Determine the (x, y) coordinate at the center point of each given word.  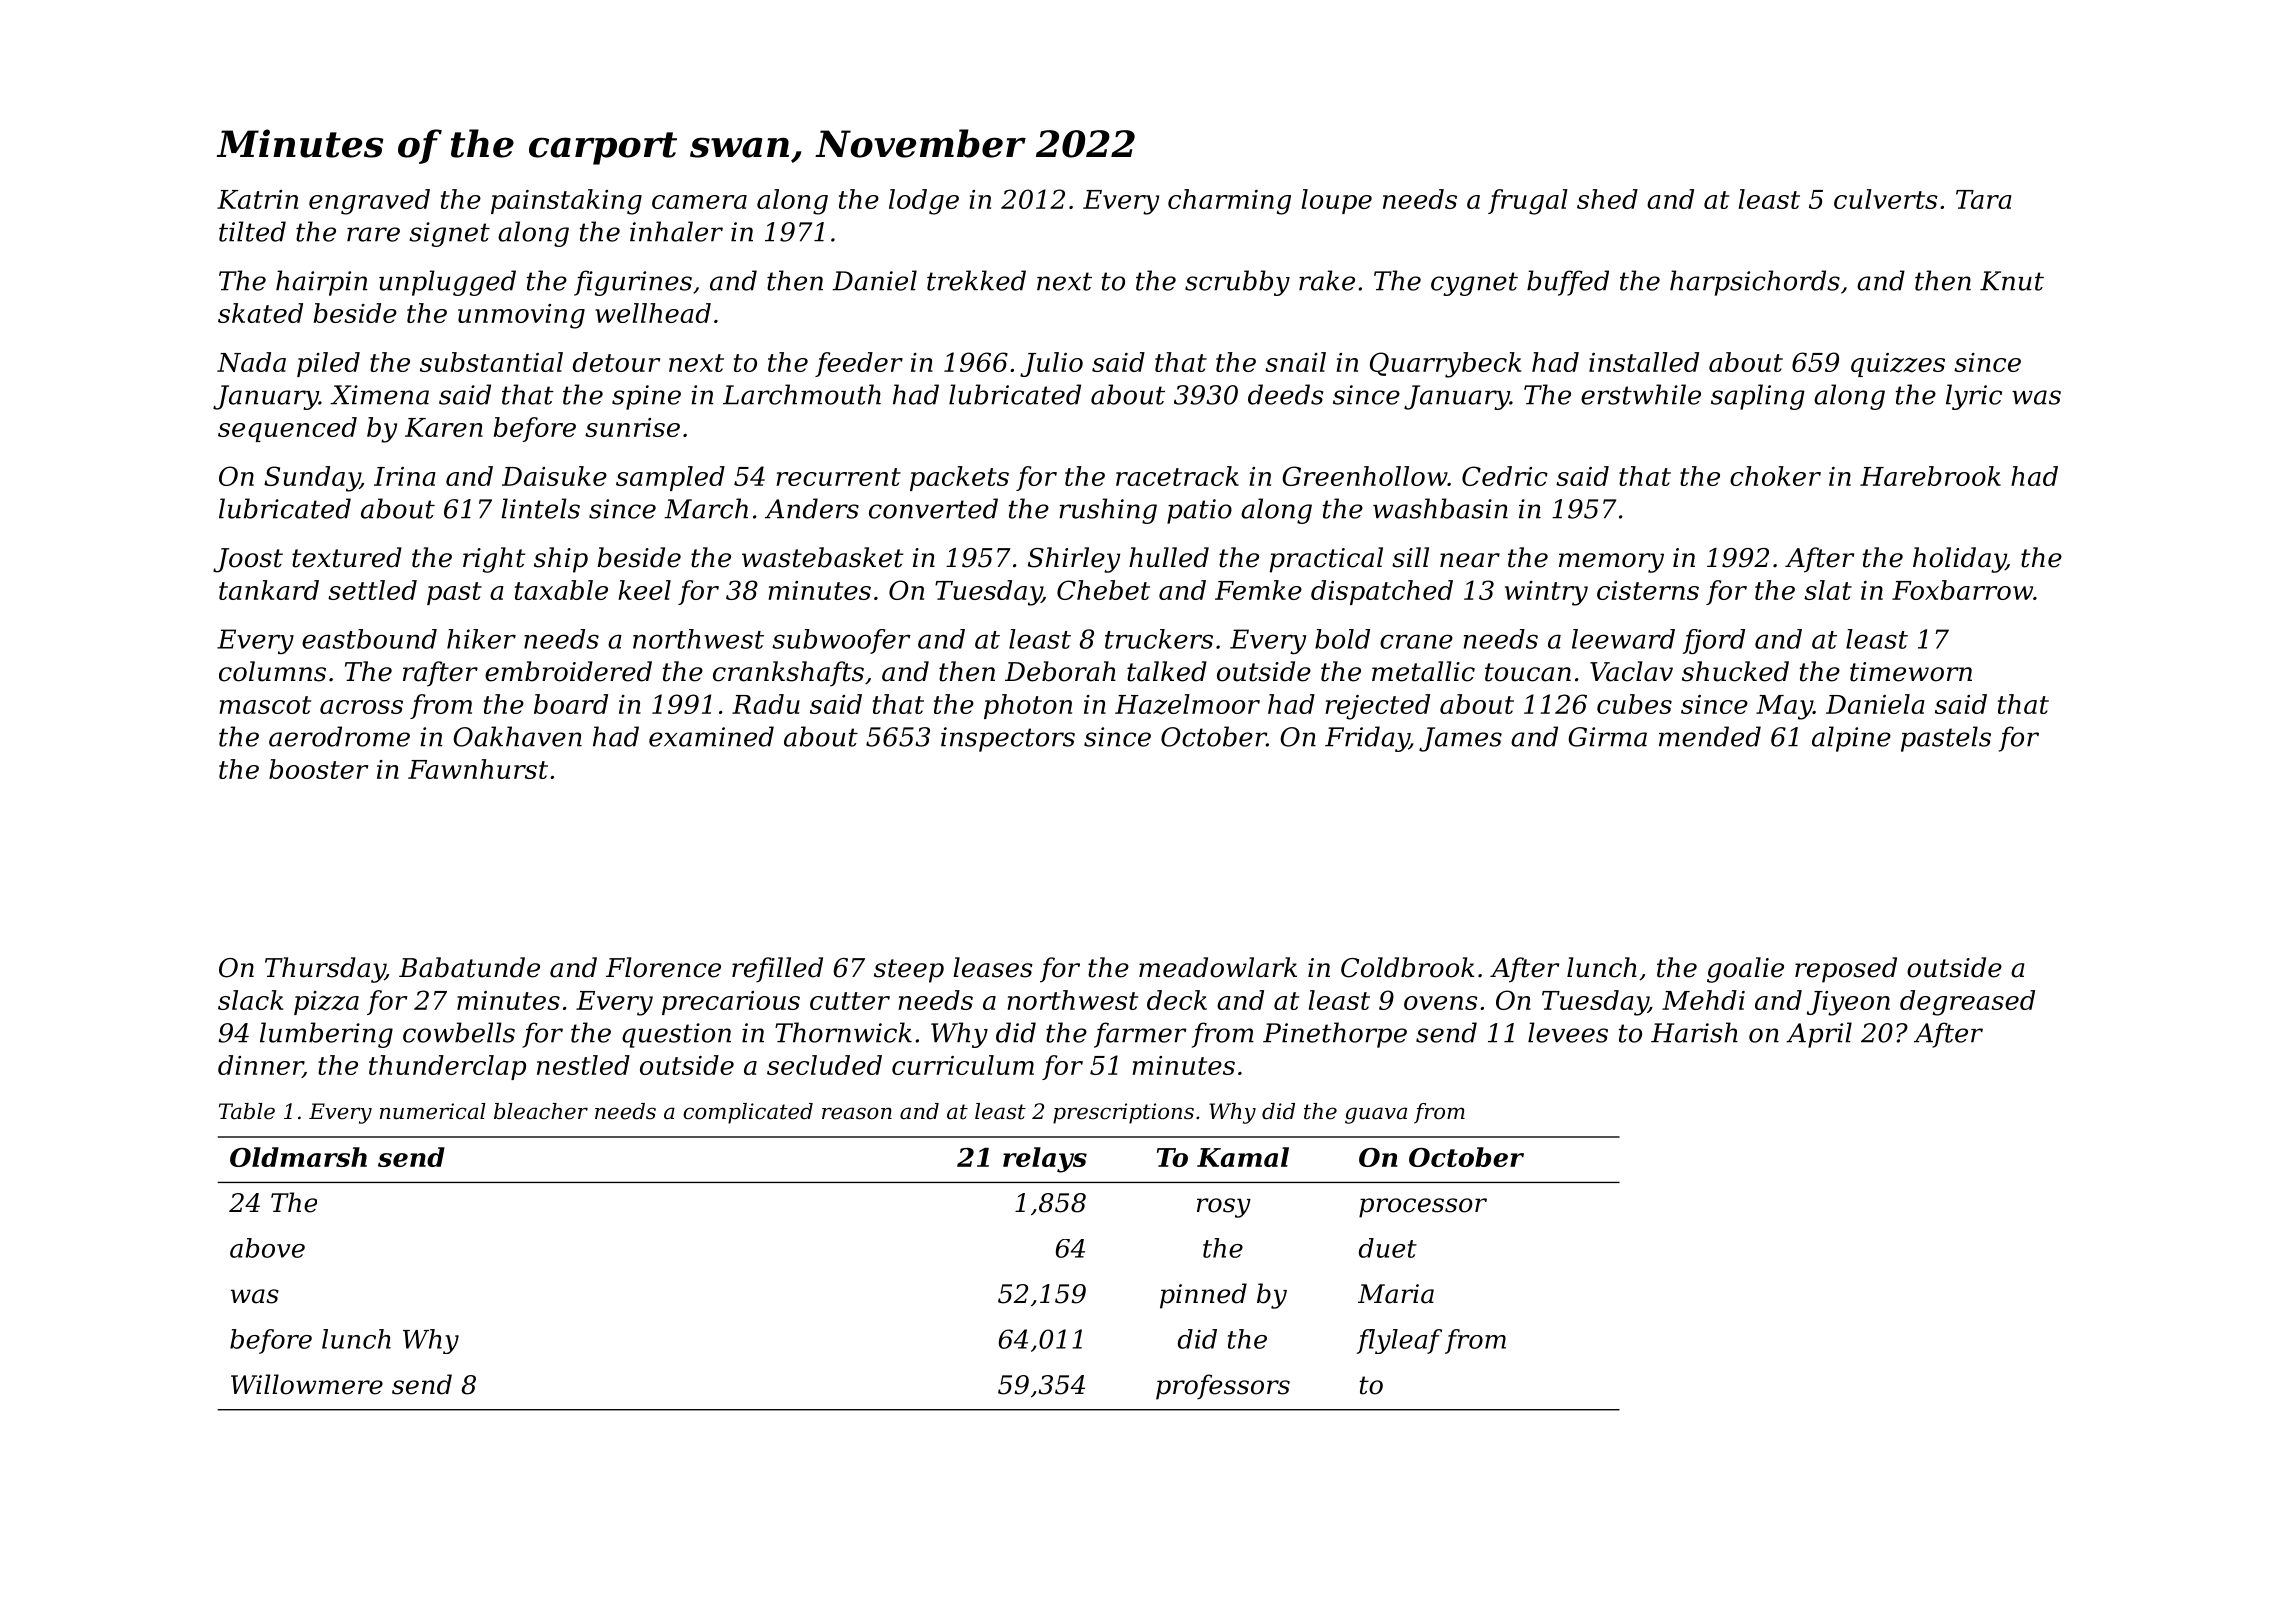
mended (1710, 736)
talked (1167, 671)
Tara (1984, 199)
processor (1423, 1208)
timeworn (1911, 672)
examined (711, 736)
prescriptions (1123, 1113)
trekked (976, 280)
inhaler (676, 231)
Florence (663, 967)
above (267, 1248)
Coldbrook (1408, 967)
